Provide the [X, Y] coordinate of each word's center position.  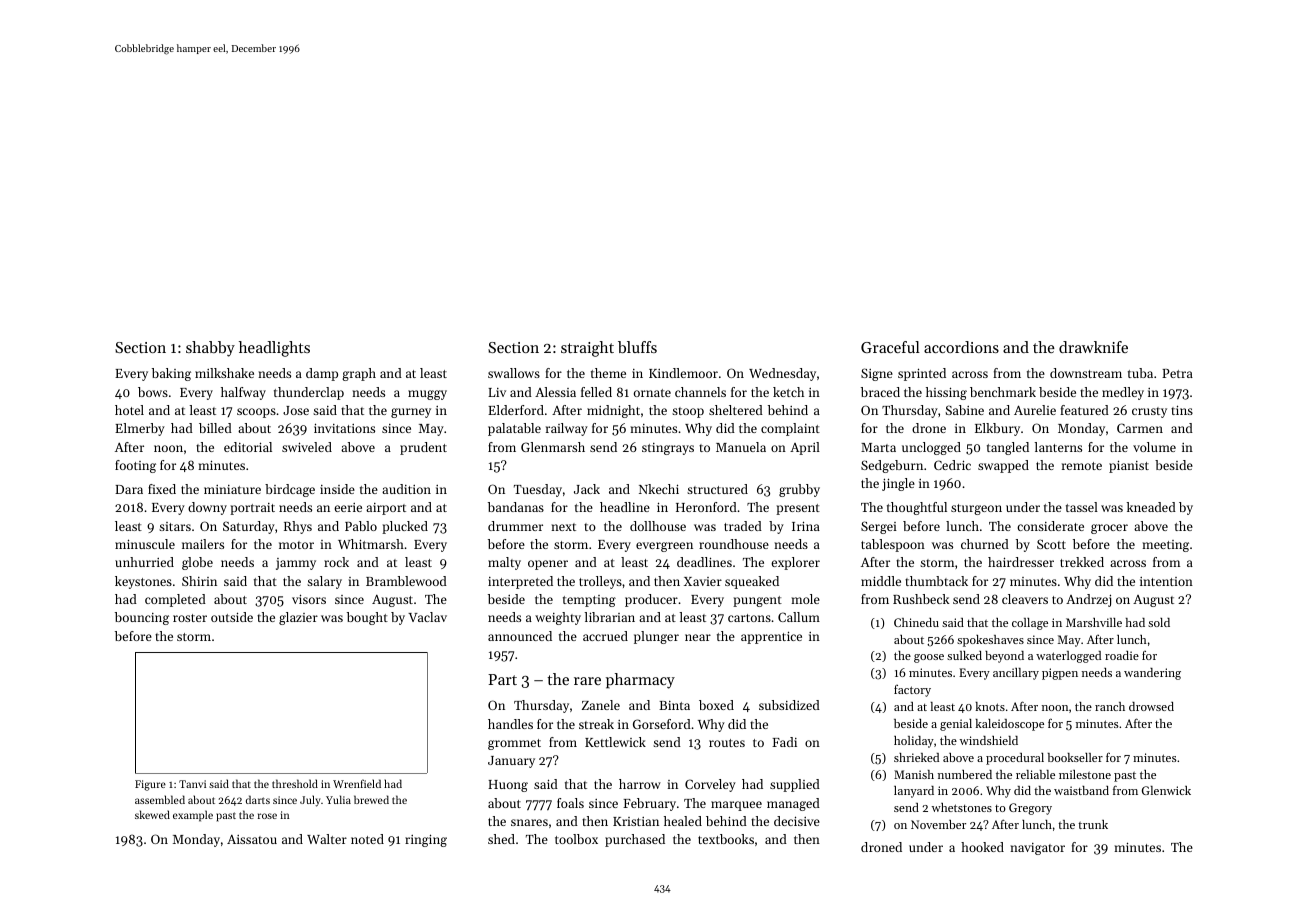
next [563, 527]
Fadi [784, 742]
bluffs [637, 347]
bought [367, 618]
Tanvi [192, 784]
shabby [210, 349]
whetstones [962, 807]
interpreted [520, 582]
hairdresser [1021, 562]
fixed [162, 489]
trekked [1082, 562]
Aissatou [252, 839]
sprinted [922, 374]
